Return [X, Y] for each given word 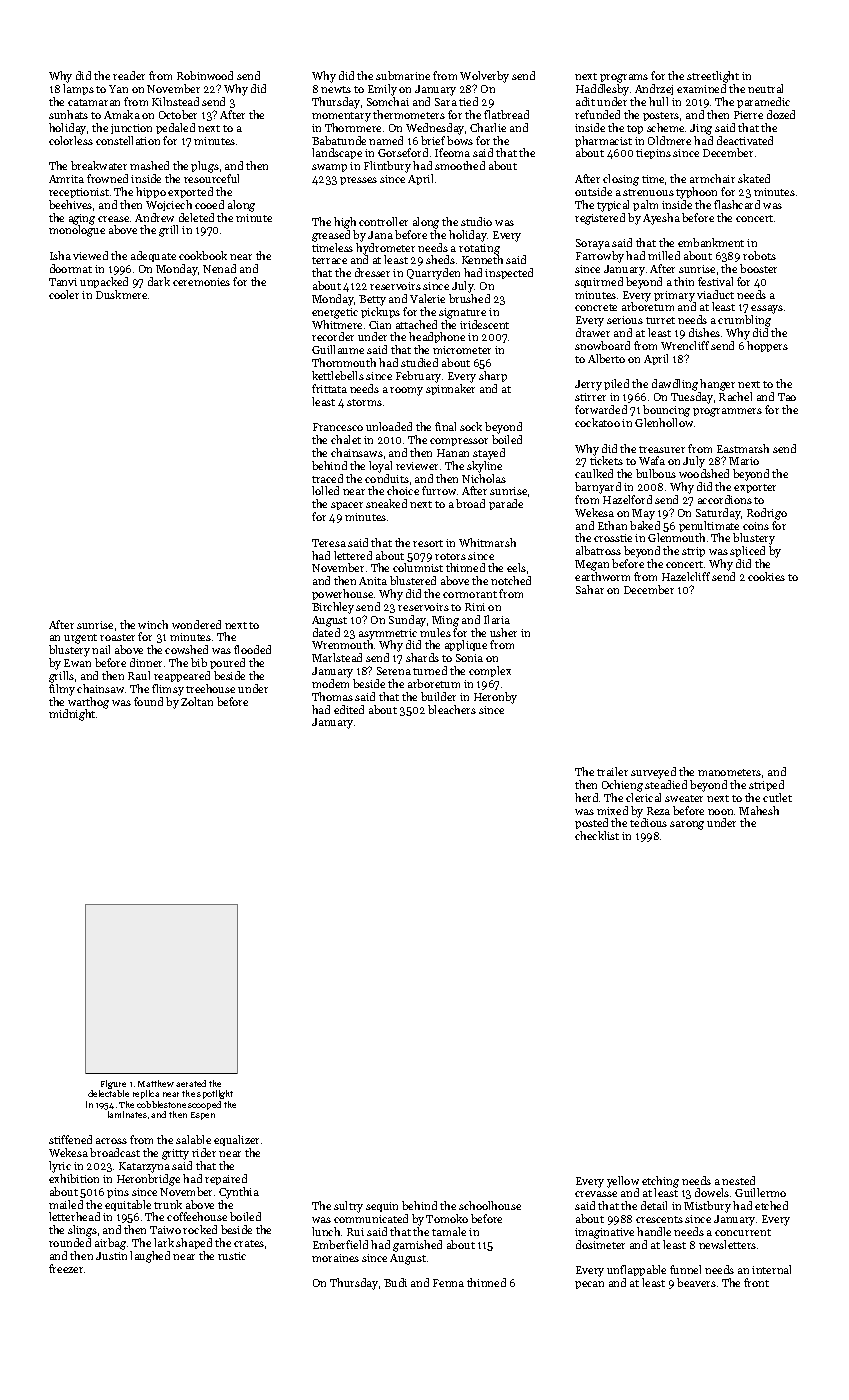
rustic [232, 1256]
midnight [72, 715]
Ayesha [661, 219]
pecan [589, 1285]
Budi [395, 1282]
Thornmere [353, 127]
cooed [209, 204]
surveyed [653, 773]
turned [430, 670]
